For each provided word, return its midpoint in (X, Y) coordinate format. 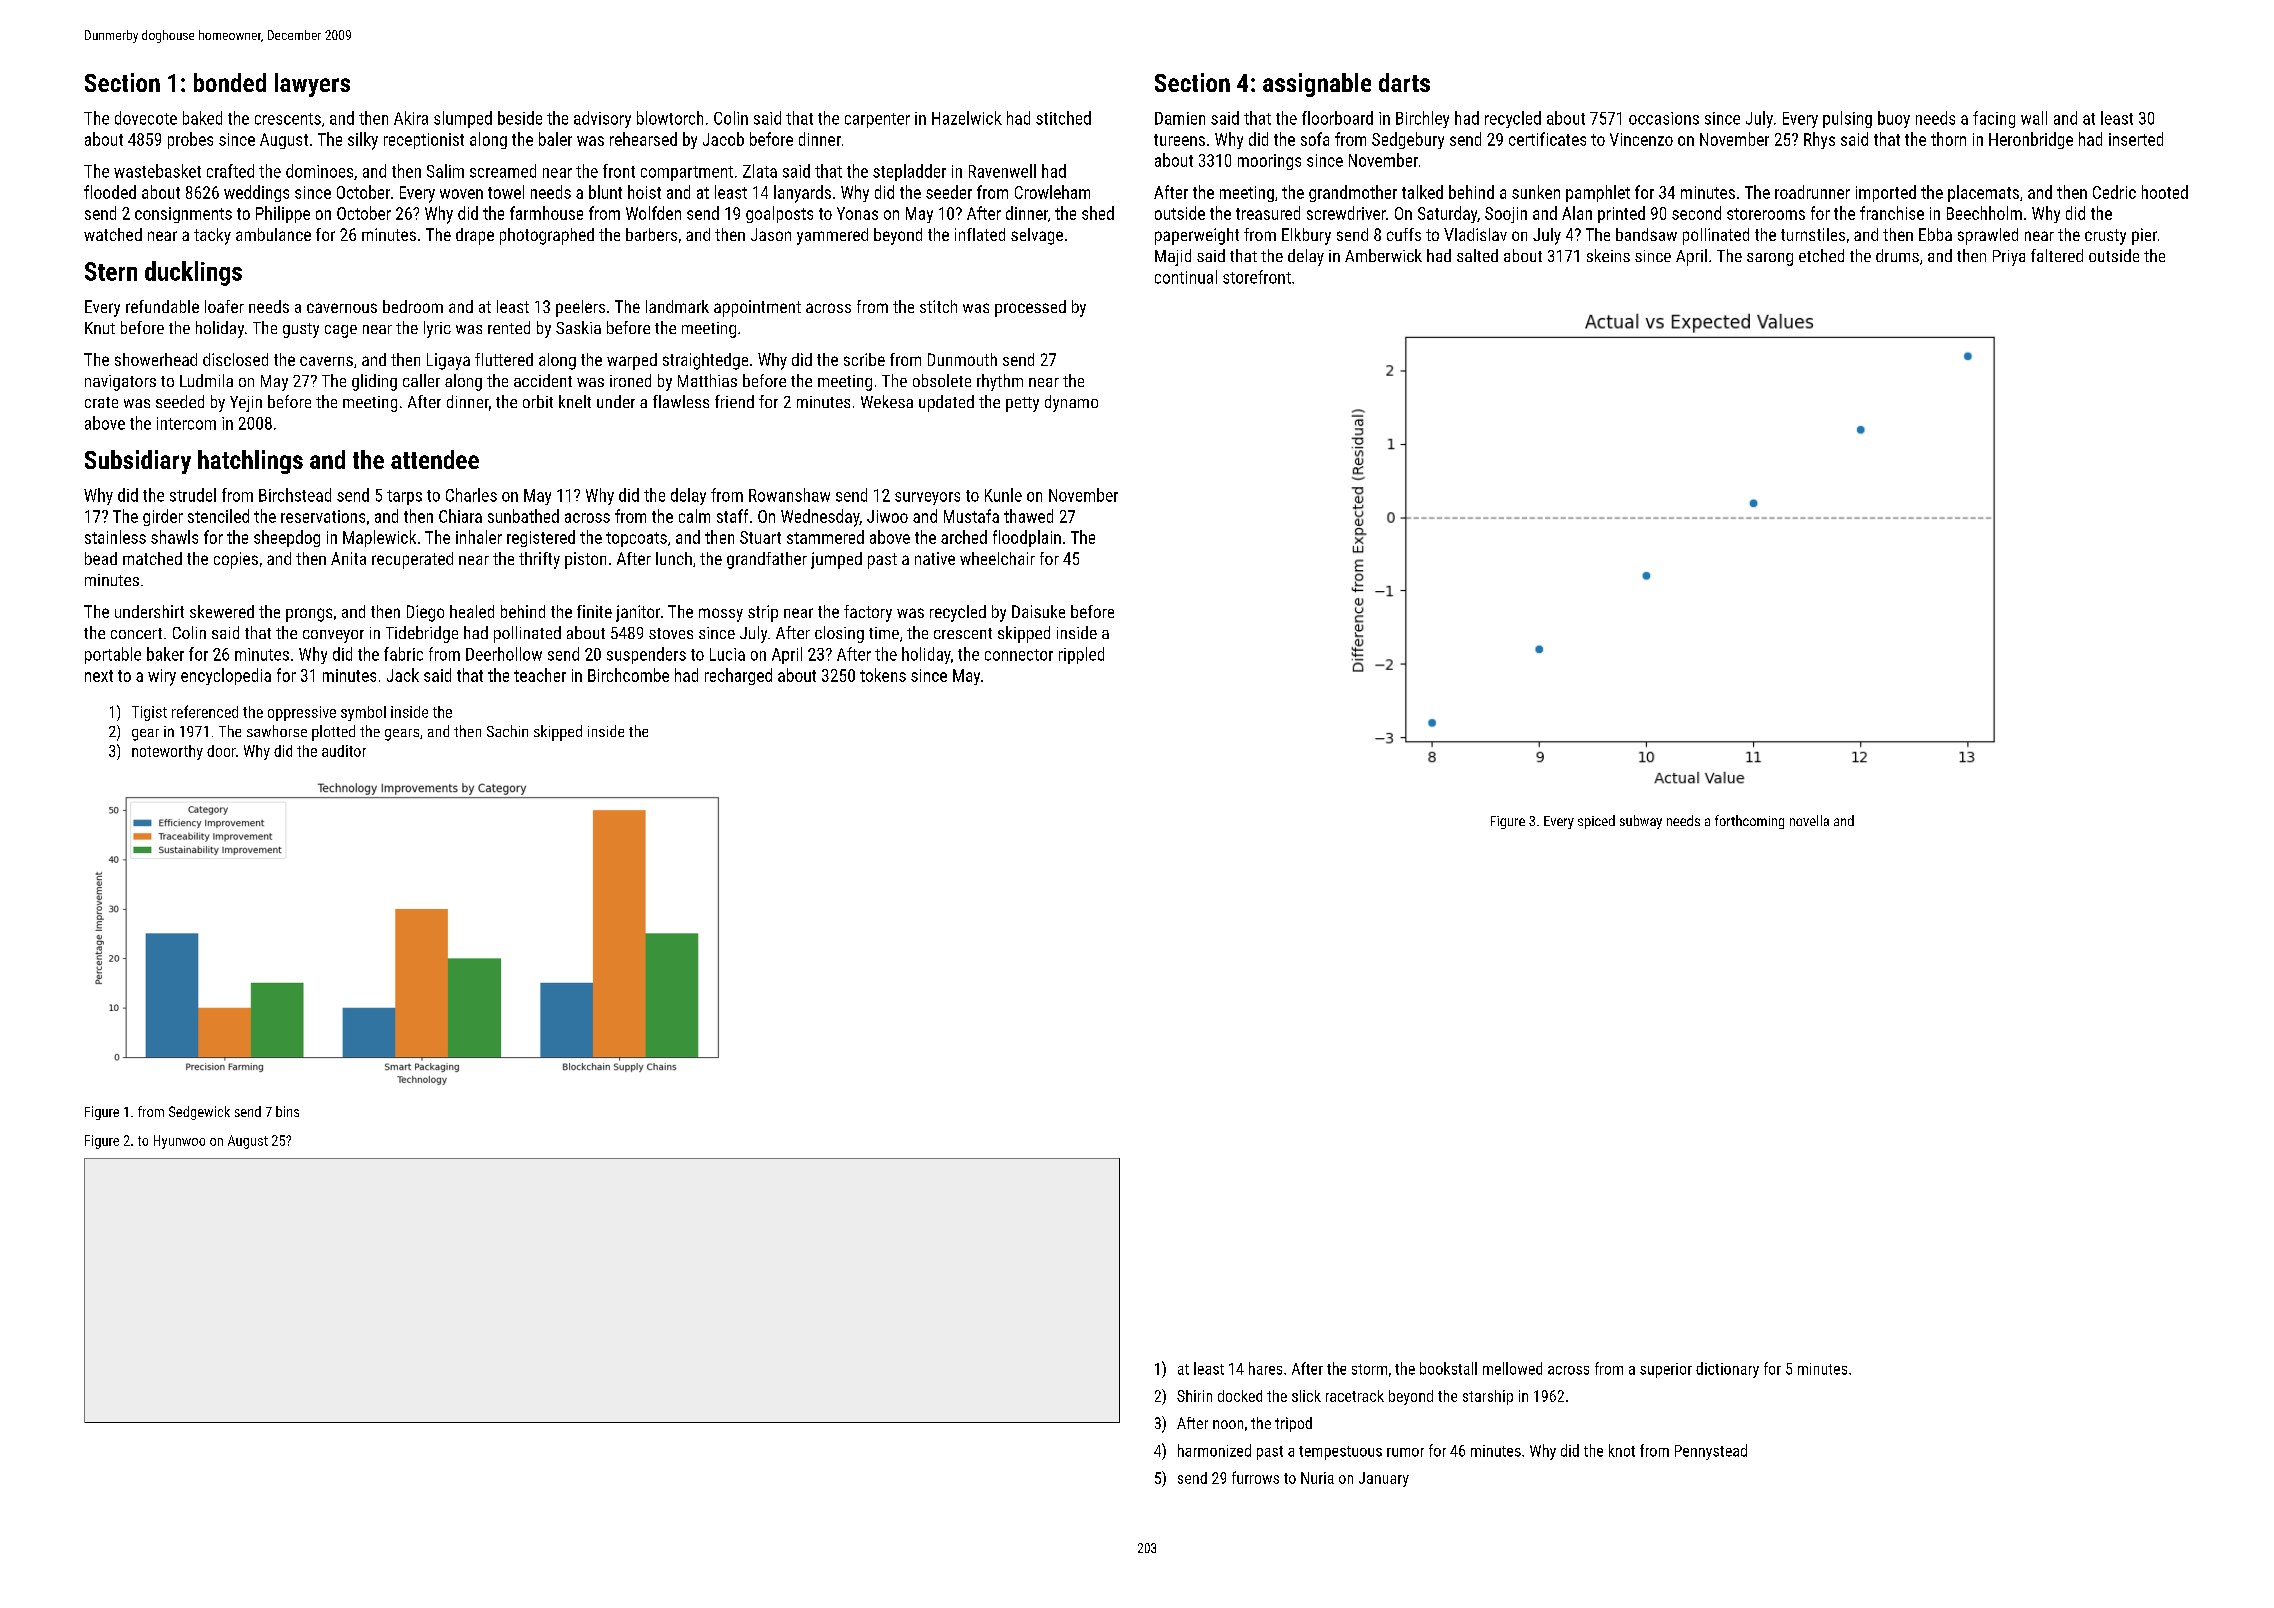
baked (202, 118)
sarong (1770, 259)
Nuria (1317, 1478)
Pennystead (1711, 1452)
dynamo (1071, 403)
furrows (1255, 1477)
